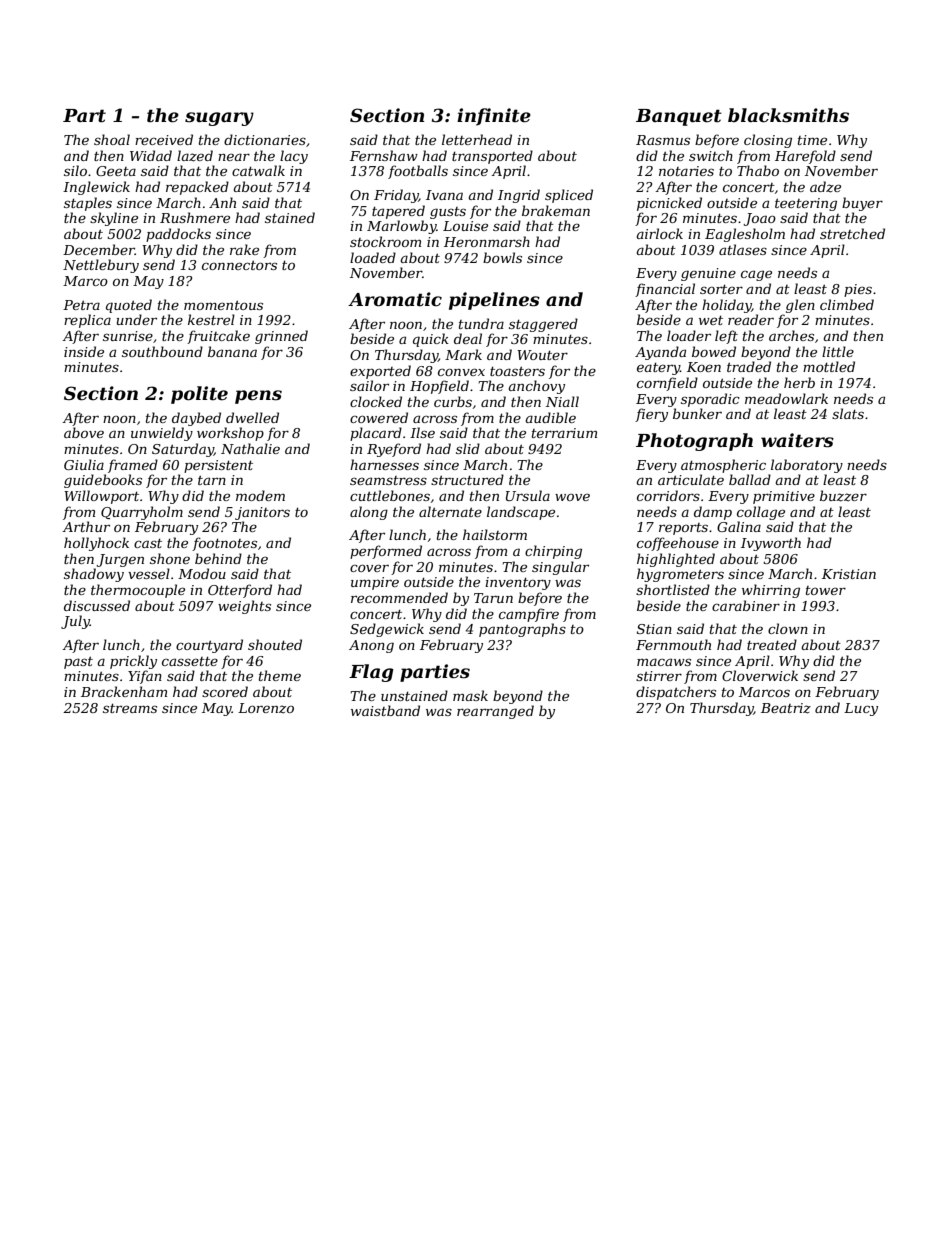 Image resolution: width=952 pixels, height=1233 pixels. Describe the element at coordinates (665, 290) in the screenshot. I see `financial` at that location.
